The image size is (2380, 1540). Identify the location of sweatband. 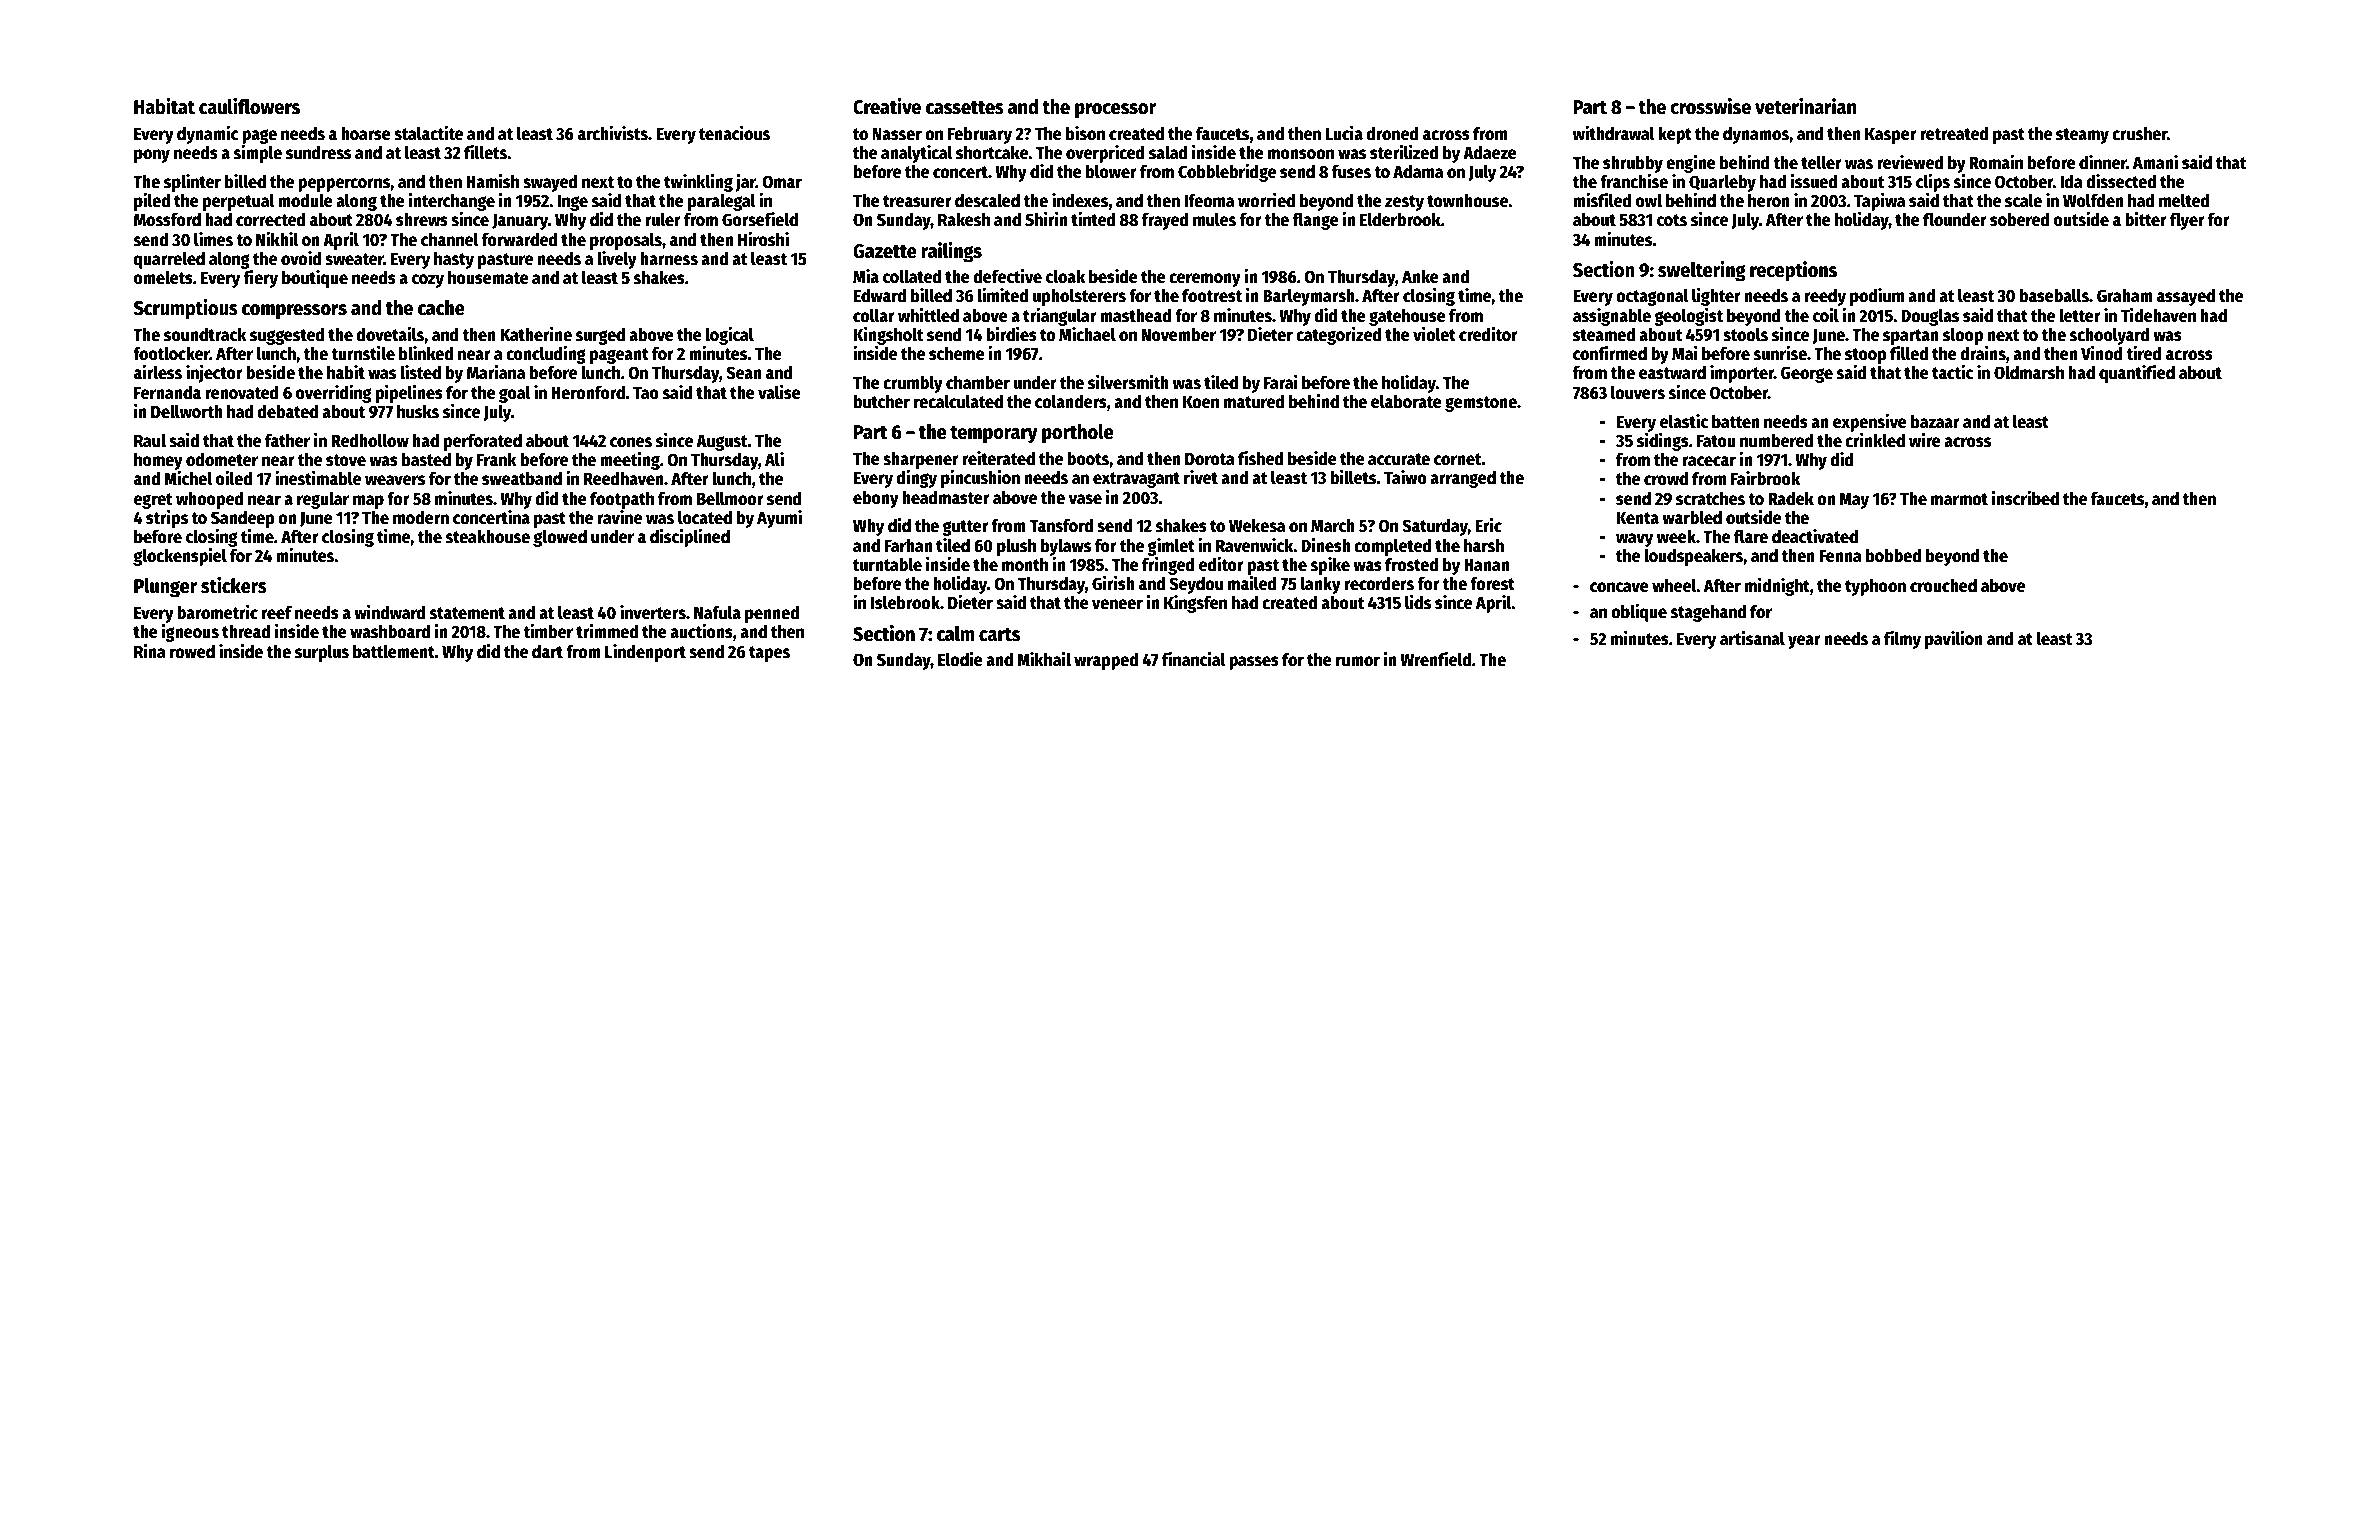
(522, 479).
